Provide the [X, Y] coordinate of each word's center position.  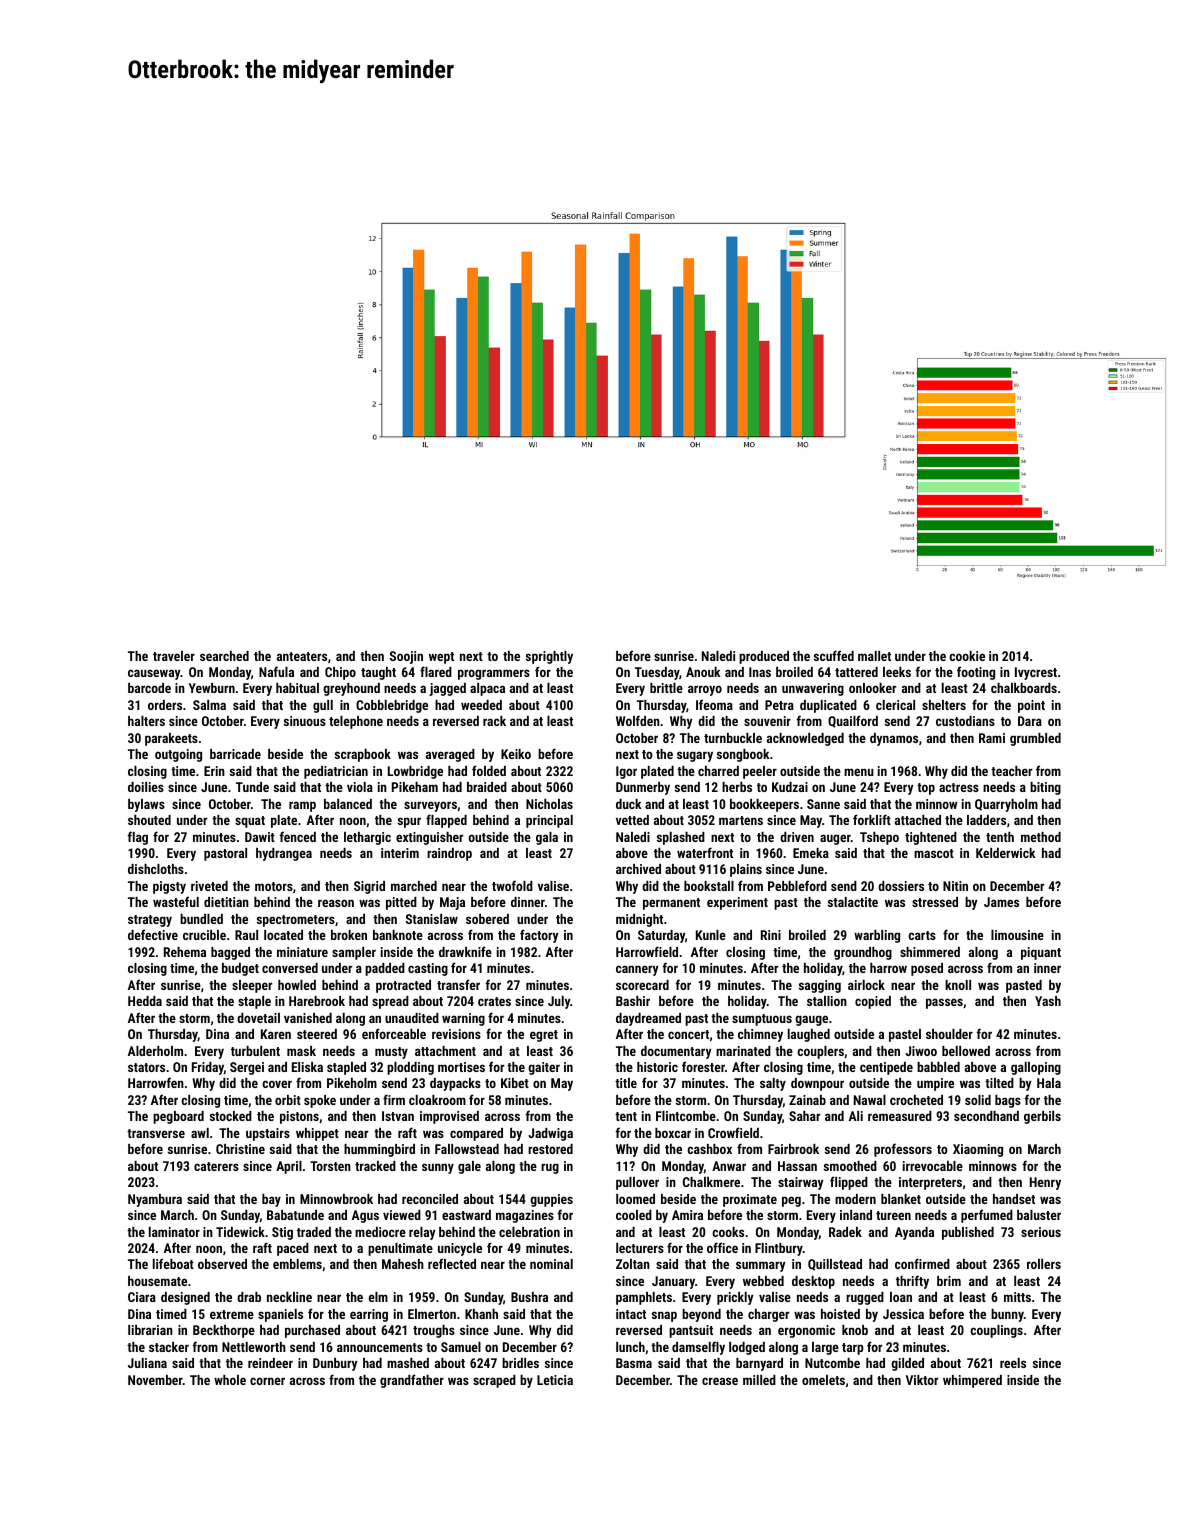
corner [267, 1381]
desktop [813, 1282]
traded [314, 1232]
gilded [907, 1364]
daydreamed [648, 1019]
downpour [817, 1084]
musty [391, 1053]
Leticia [555, 1380]
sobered [487, 919]
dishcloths [156, 869]
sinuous [305, 721]
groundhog [863, 953]
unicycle [460, 1249]
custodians [965, 721]
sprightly [549, 657]
